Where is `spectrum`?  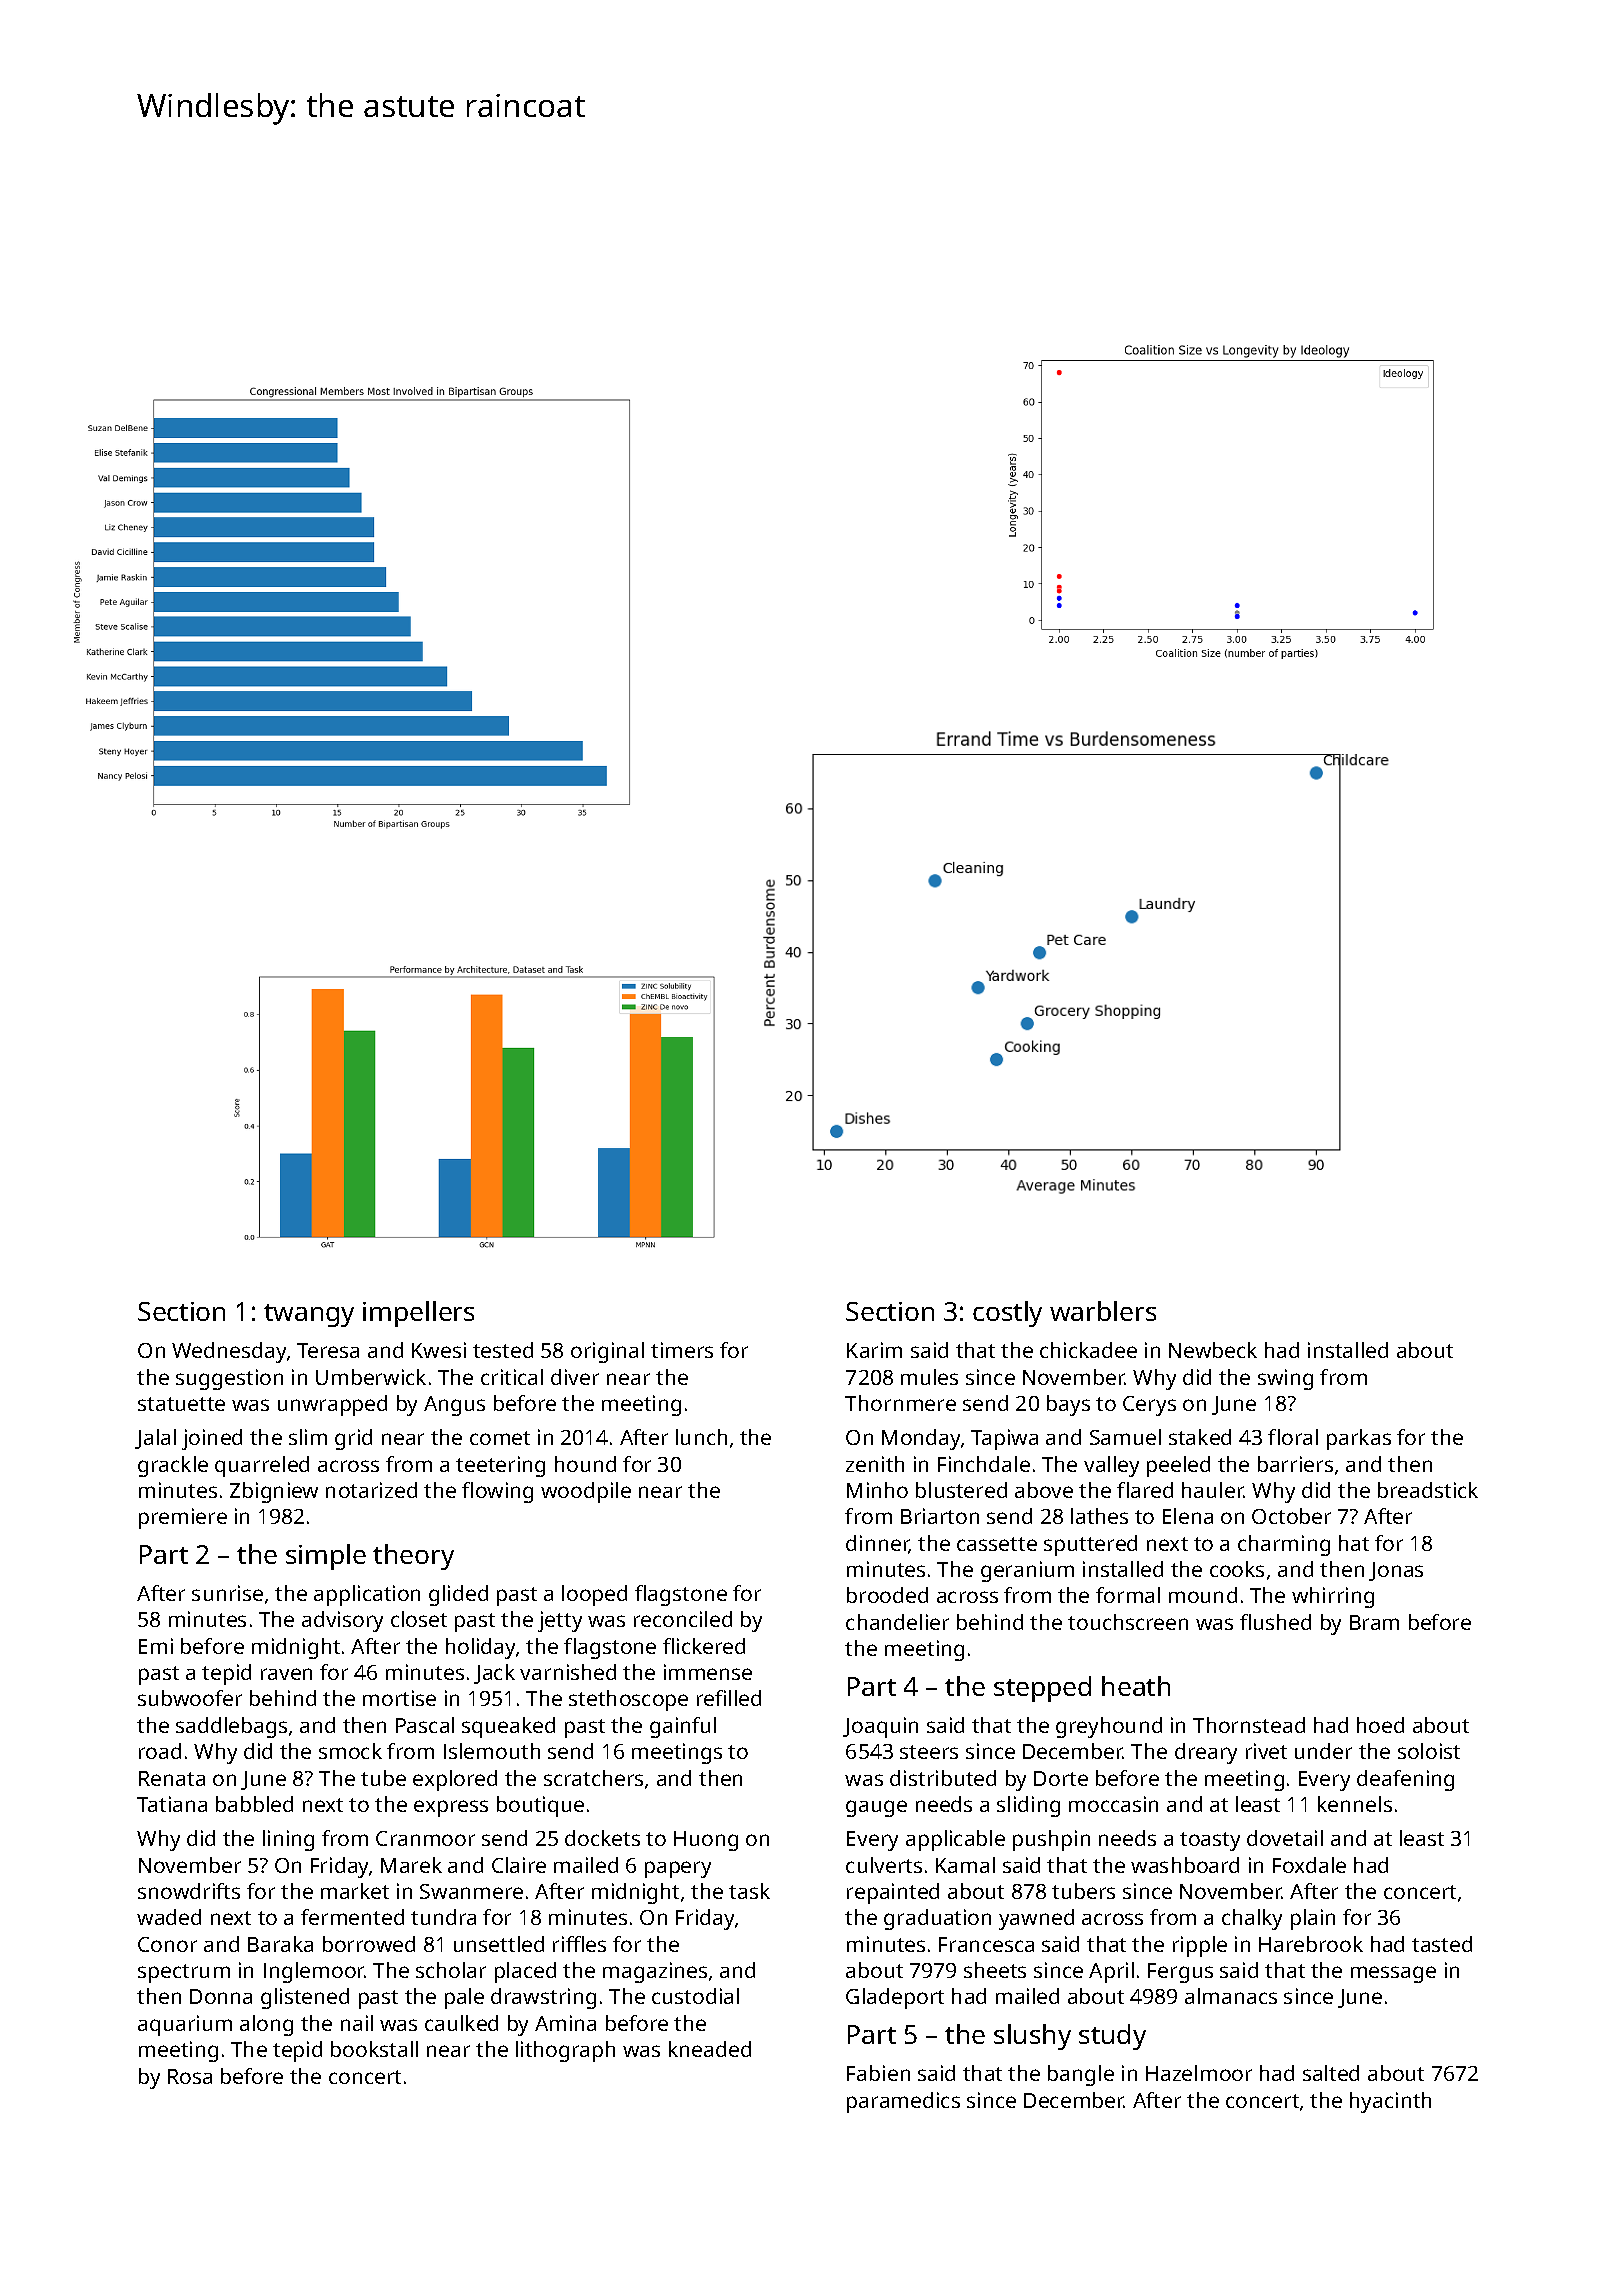
spectrum is located at coordinates (184, 1973).
